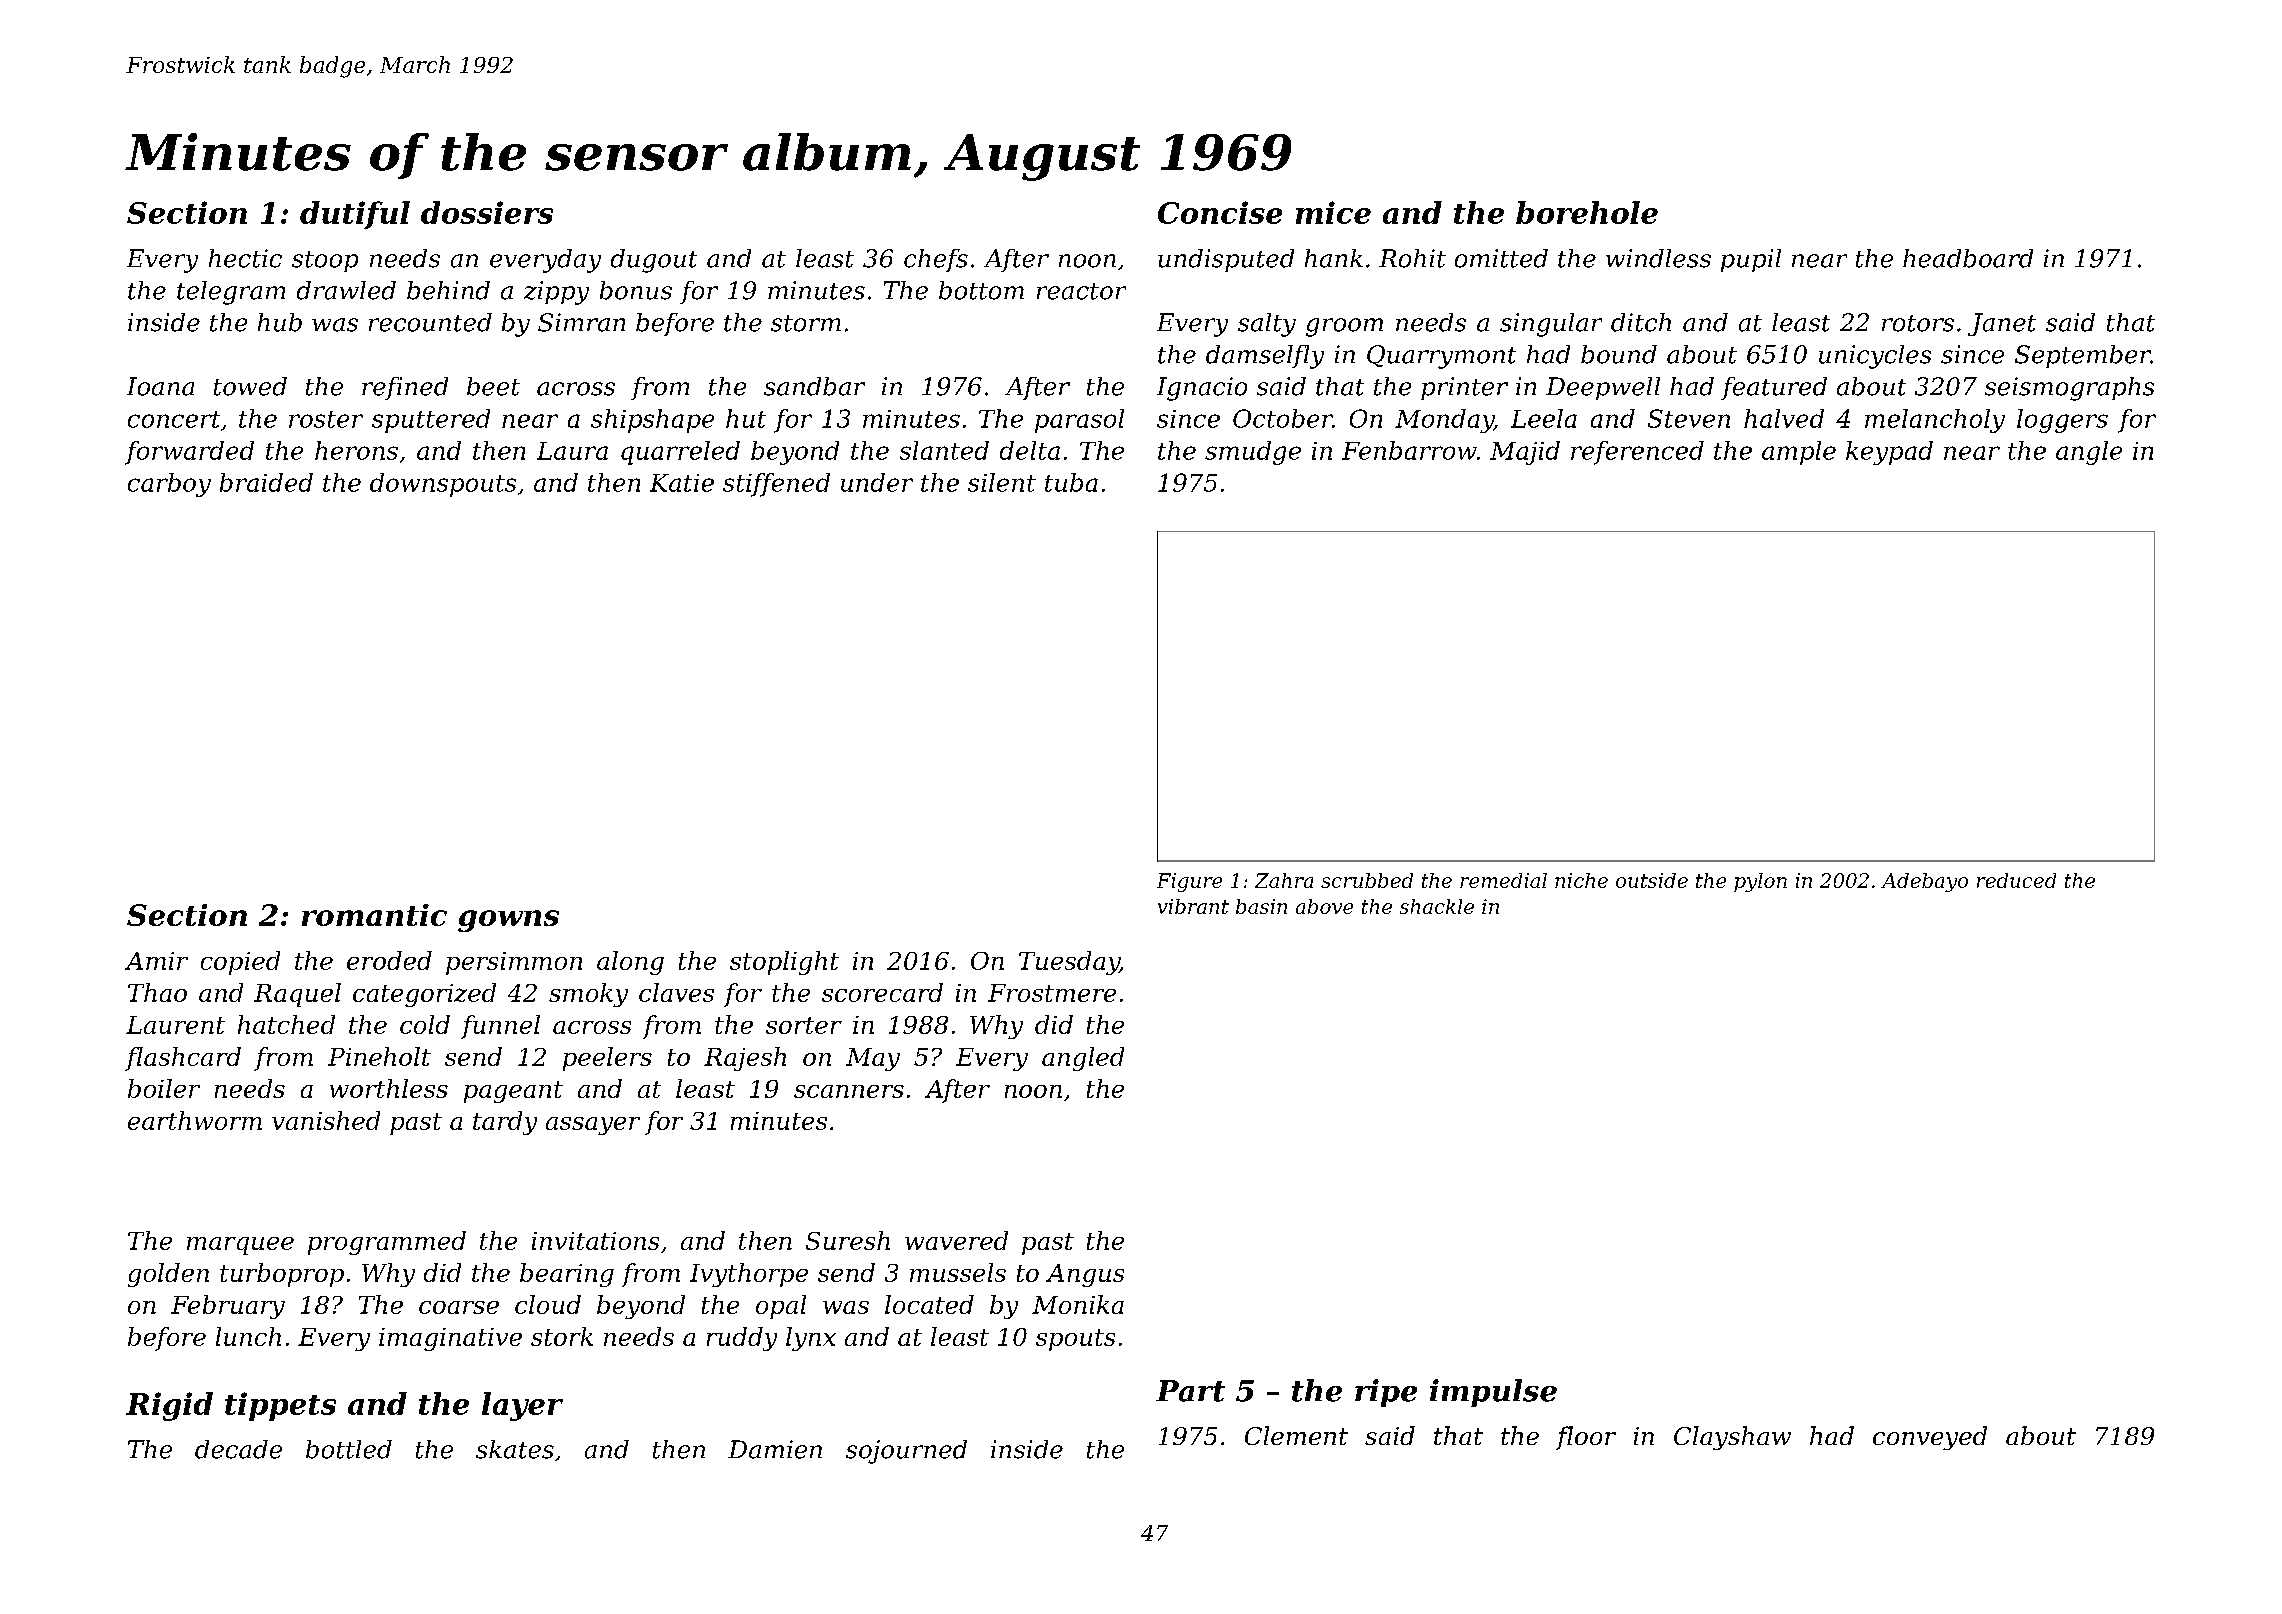 This screenshot has width=2282, height=1614. What do you see at coordinates (1760, 882) in the screenshot?
I see `pylon` at bounding box center [1760, 882].
